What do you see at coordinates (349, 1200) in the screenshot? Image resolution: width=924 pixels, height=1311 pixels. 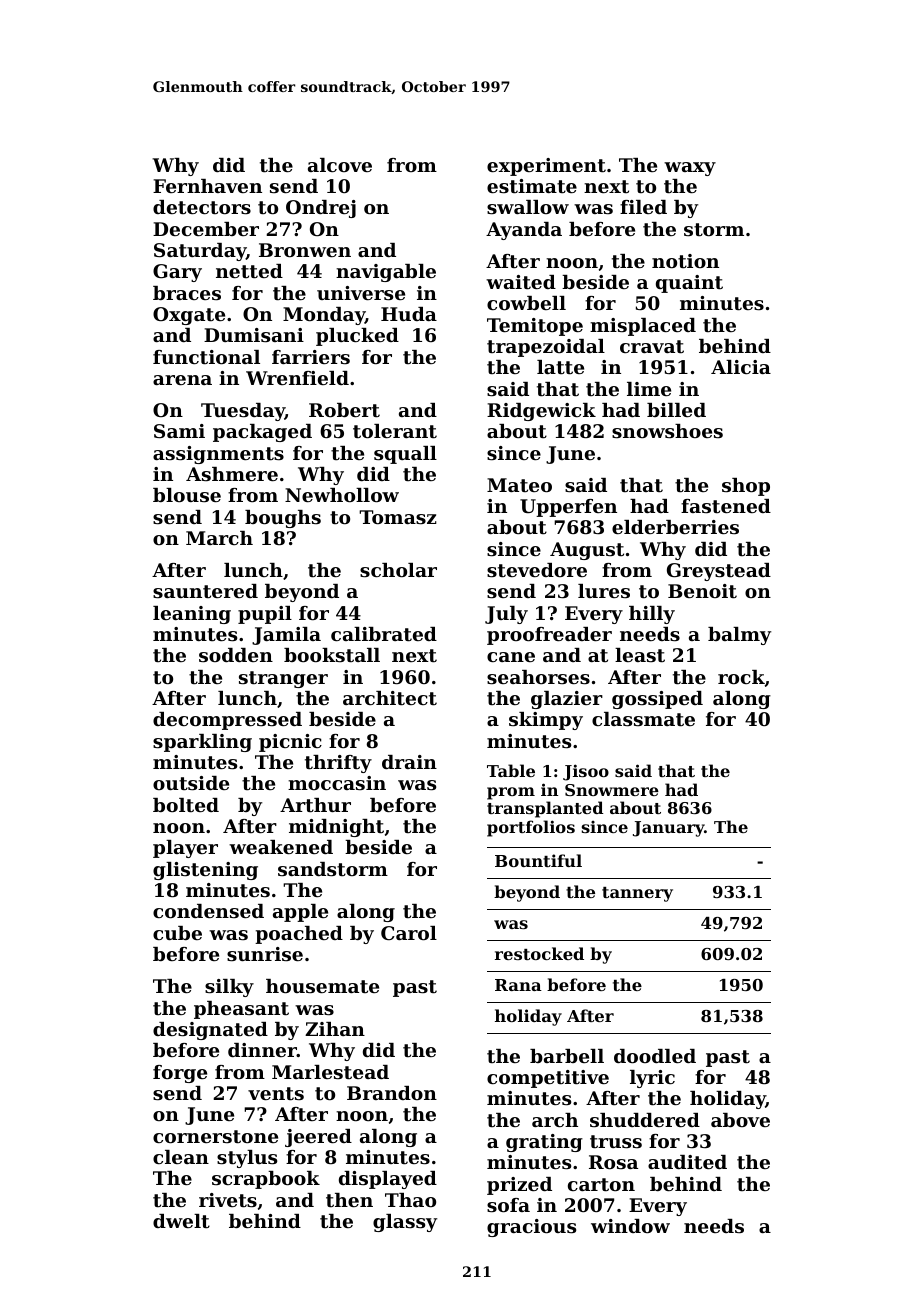 I see `then` at bounding box center [349, 1200].
